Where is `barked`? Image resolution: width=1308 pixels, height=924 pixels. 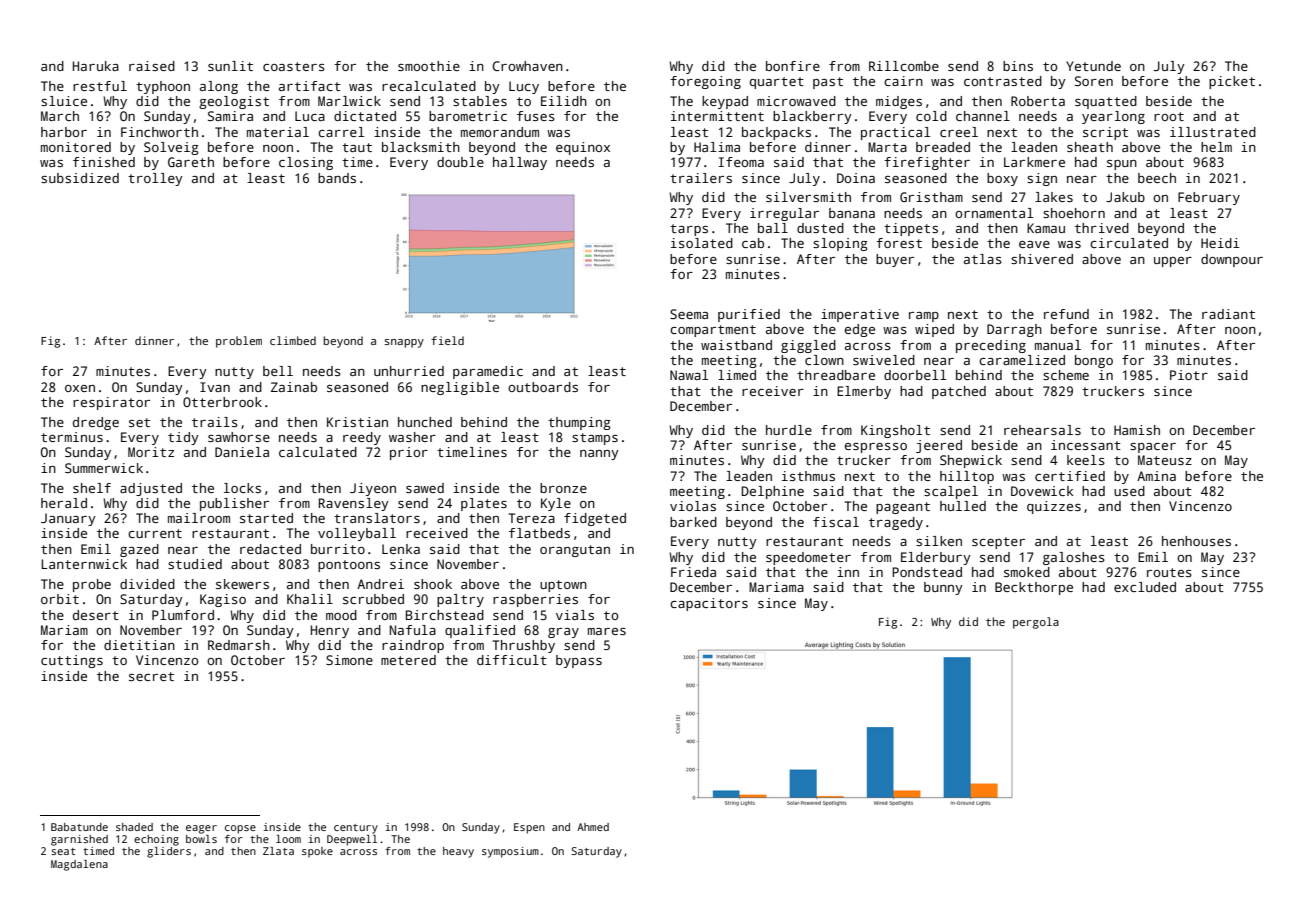 barked is located at coordinates (693, 522).
